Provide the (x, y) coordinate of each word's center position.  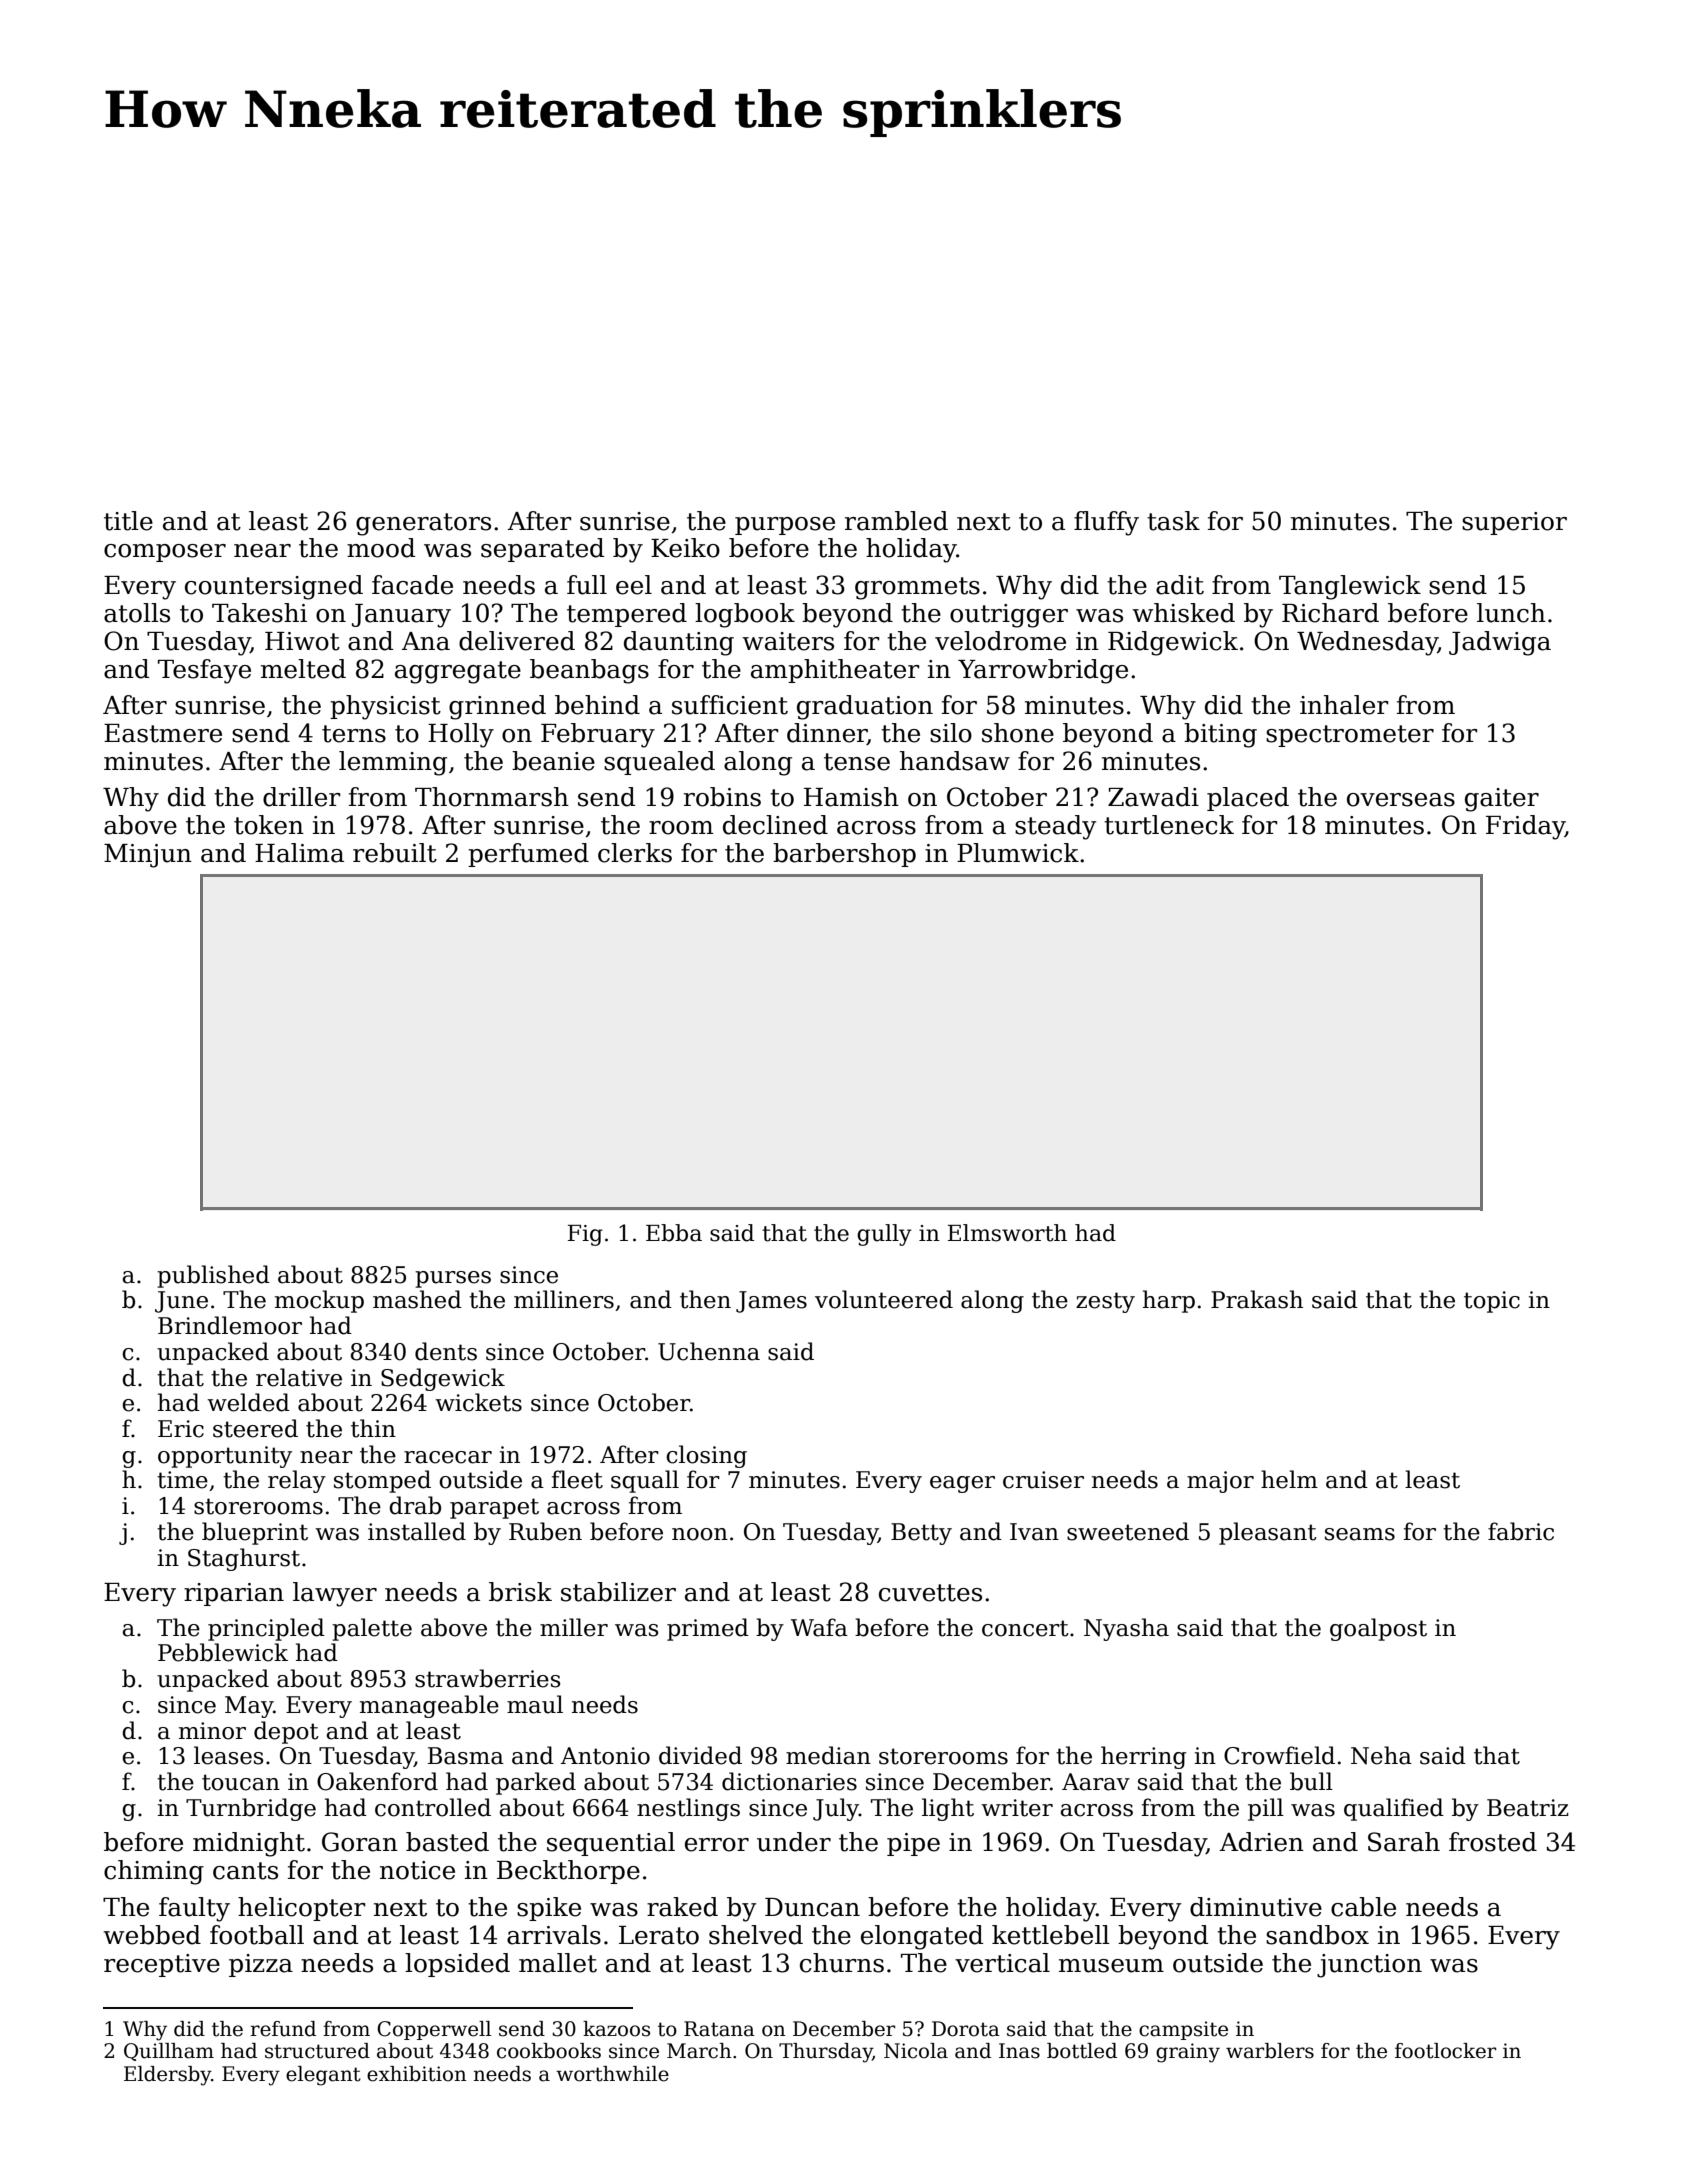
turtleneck (1169, 825)
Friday (1525, 827)
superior (1514, 523)
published (213, 1276)
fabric (1521, 1531)
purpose (785, 526)
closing (706, 1456)
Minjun (148, 856)
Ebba (674, 1233)
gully (884, 1235)
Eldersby (167, 2076)
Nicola (916, 2051)
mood (381, 548)
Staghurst (244, 1559)
